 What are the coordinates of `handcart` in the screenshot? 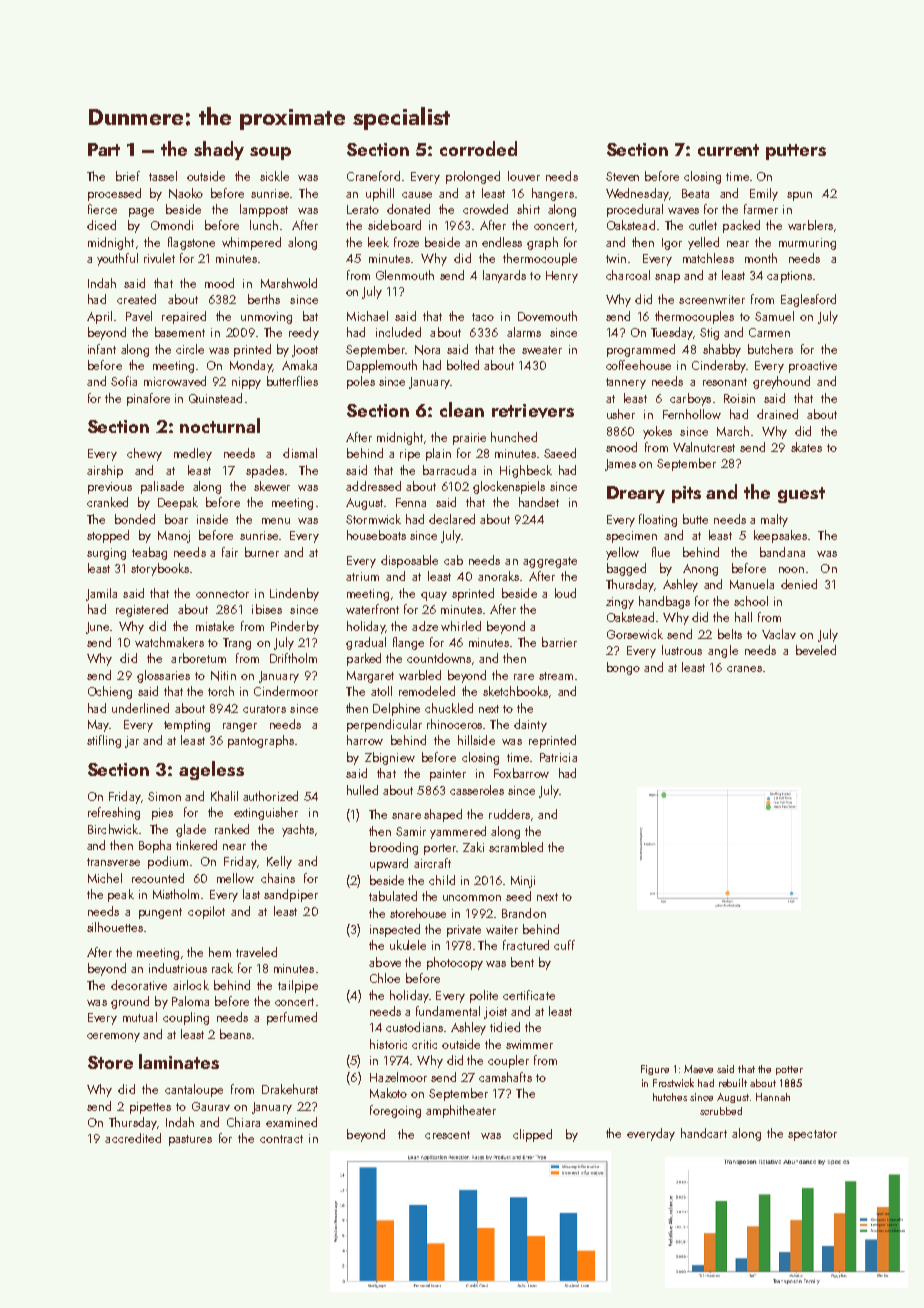 It's located at (704, 1133).
